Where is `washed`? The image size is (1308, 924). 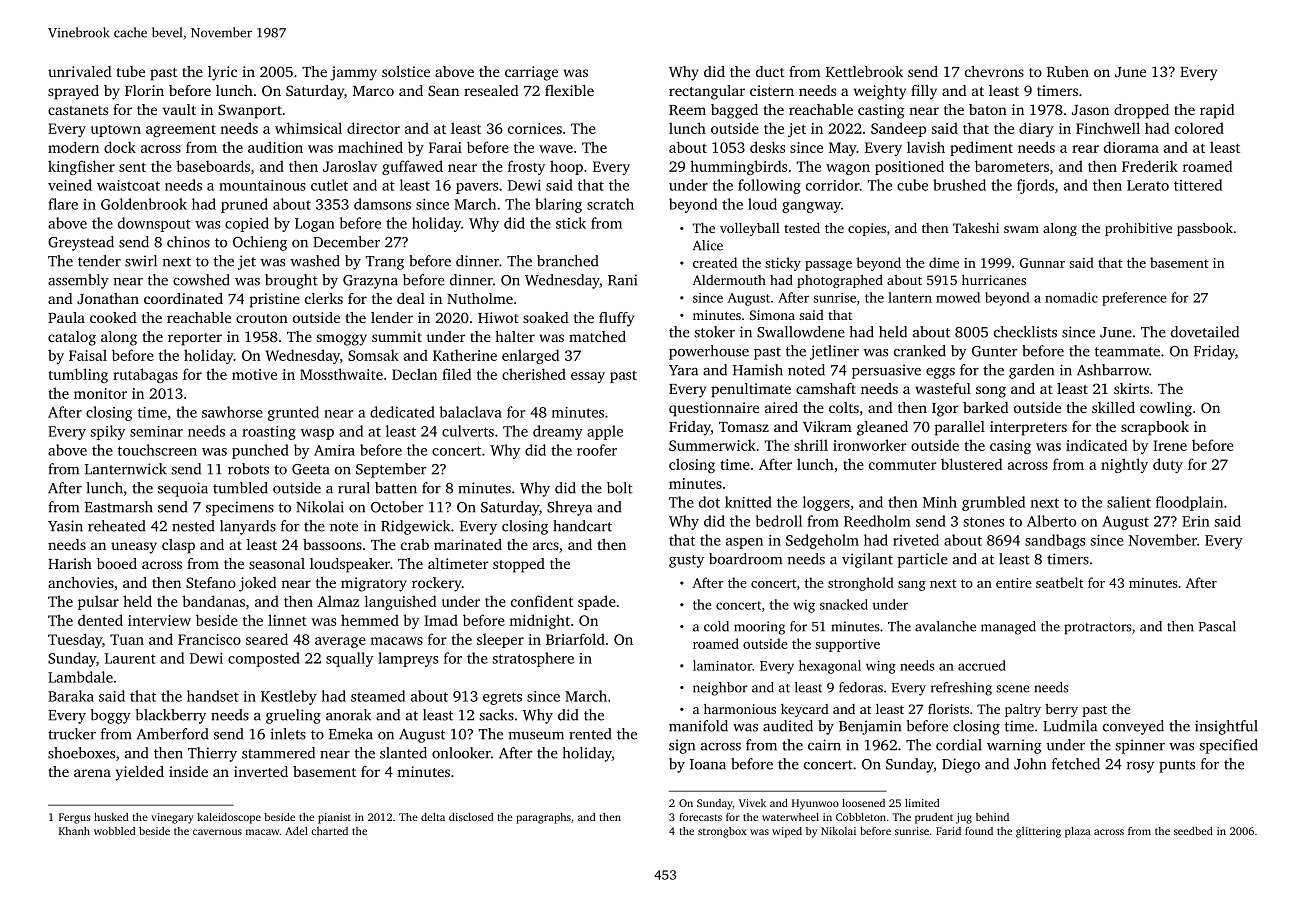
washed is located at coordinates (315, 261).
